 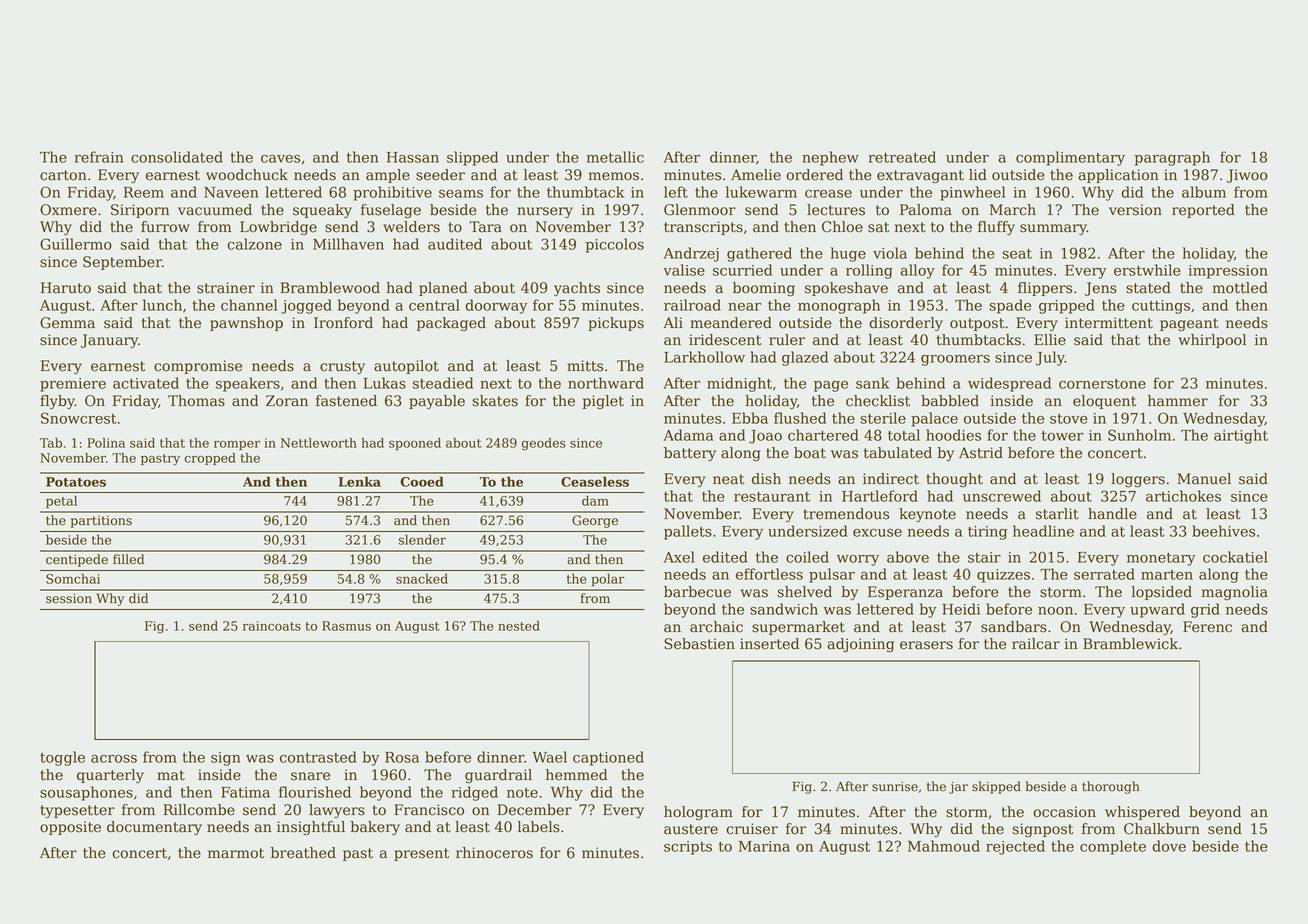 I want to click on chartered, so click(x=823, y=435).
